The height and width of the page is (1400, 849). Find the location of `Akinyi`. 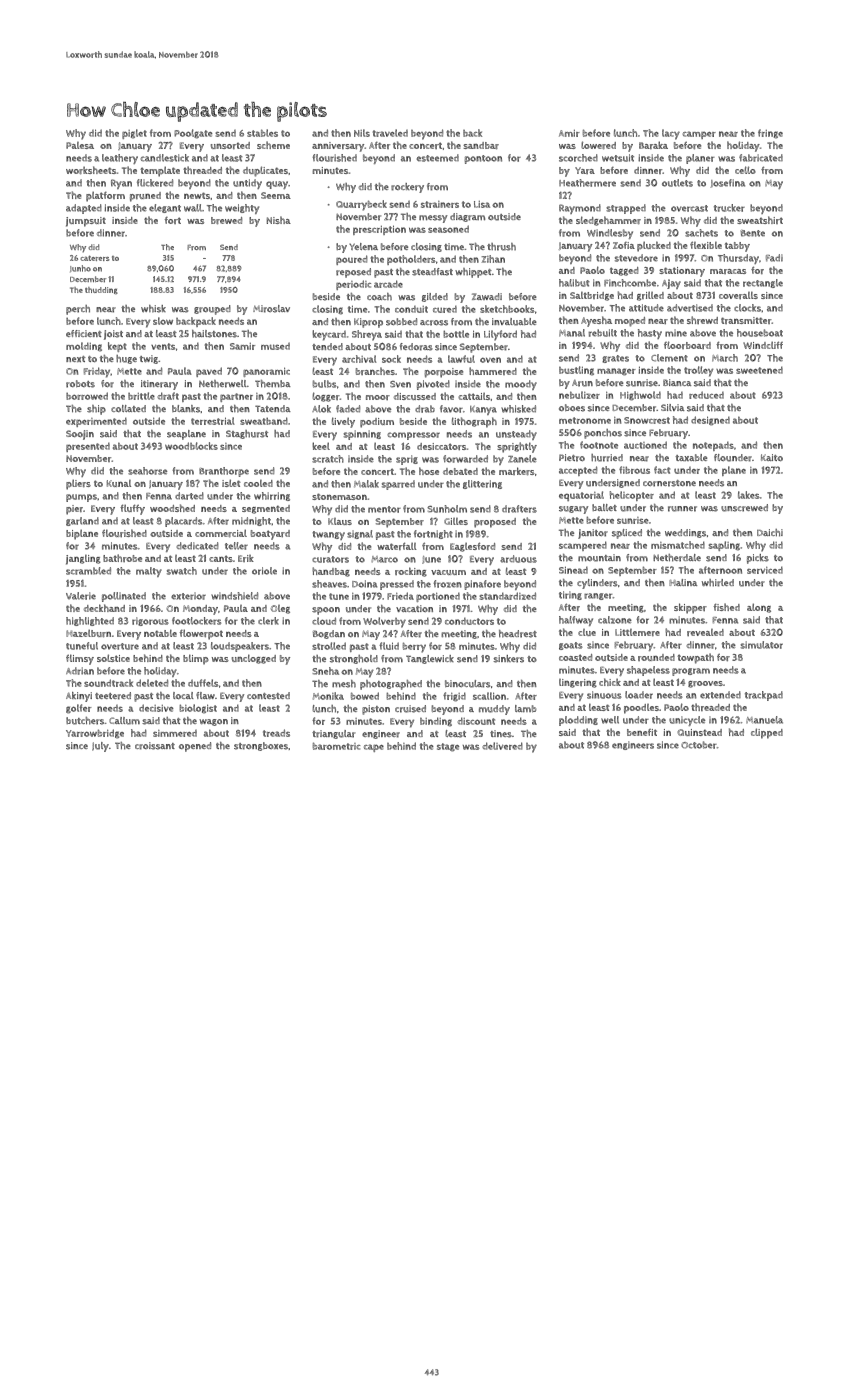

Akinyi is located at coordinates (79, 697).
